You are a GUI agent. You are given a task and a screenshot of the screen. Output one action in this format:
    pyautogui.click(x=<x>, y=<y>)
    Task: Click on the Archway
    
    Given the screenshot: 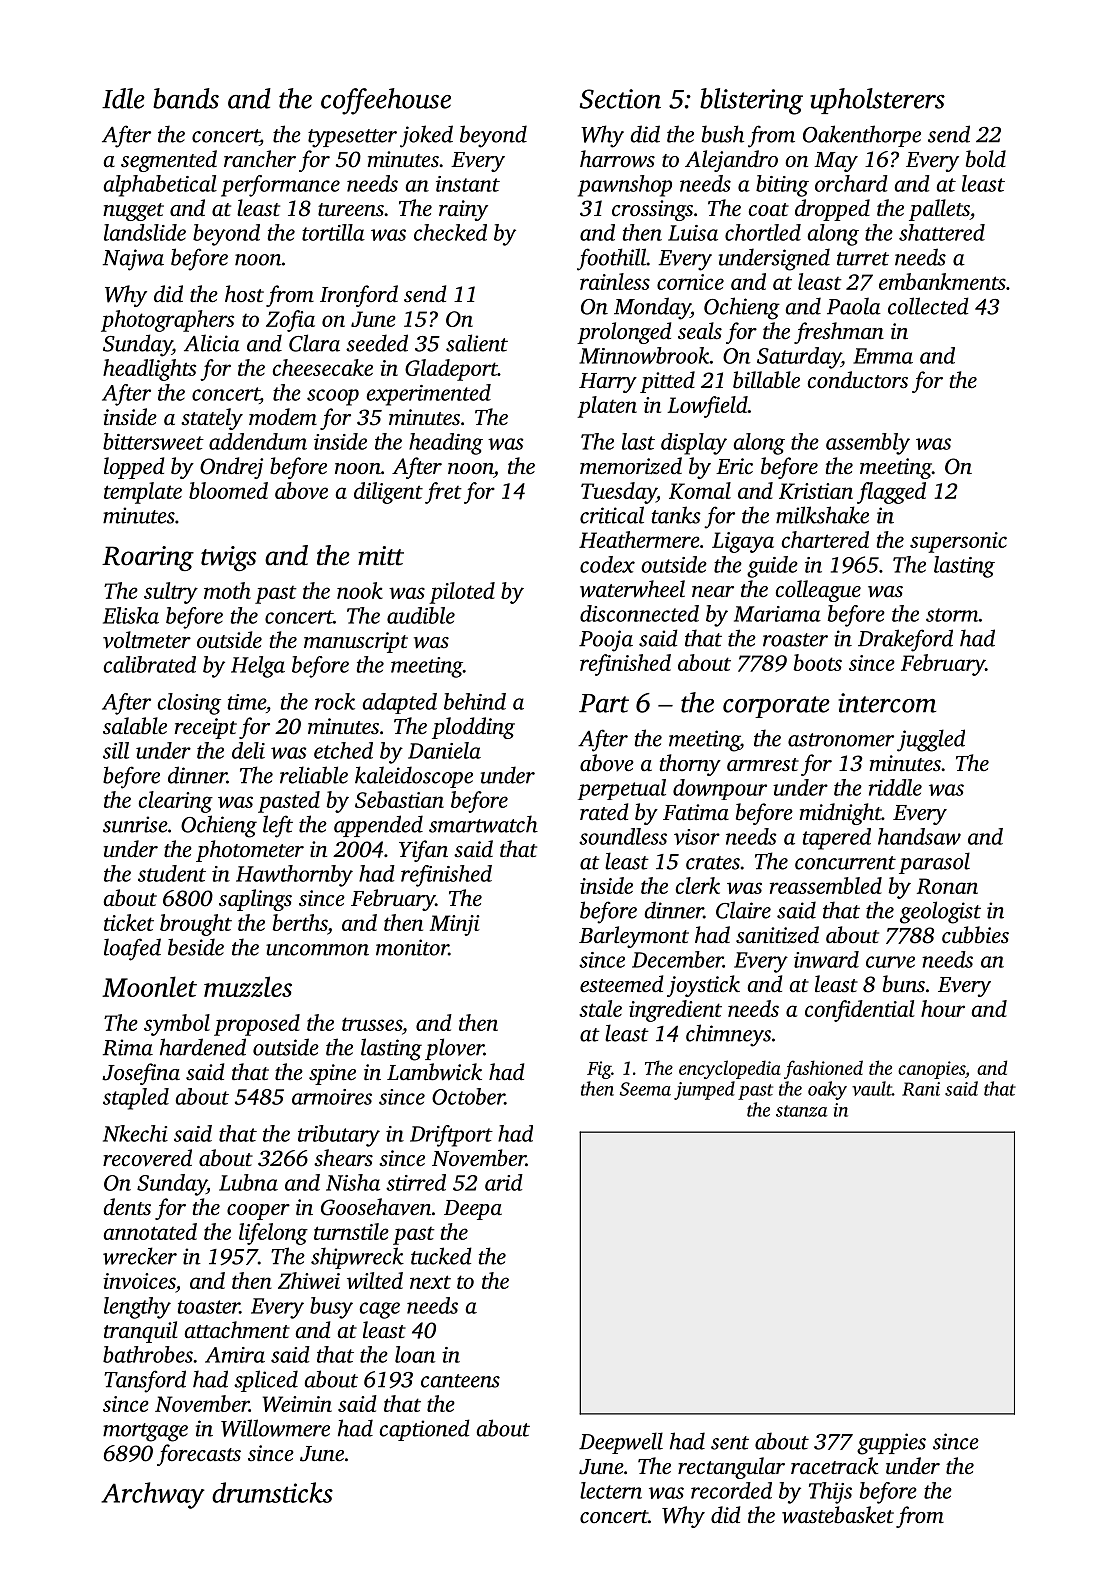 What is the action you would take?
    pyautogui.click(x=153, y=1495)
